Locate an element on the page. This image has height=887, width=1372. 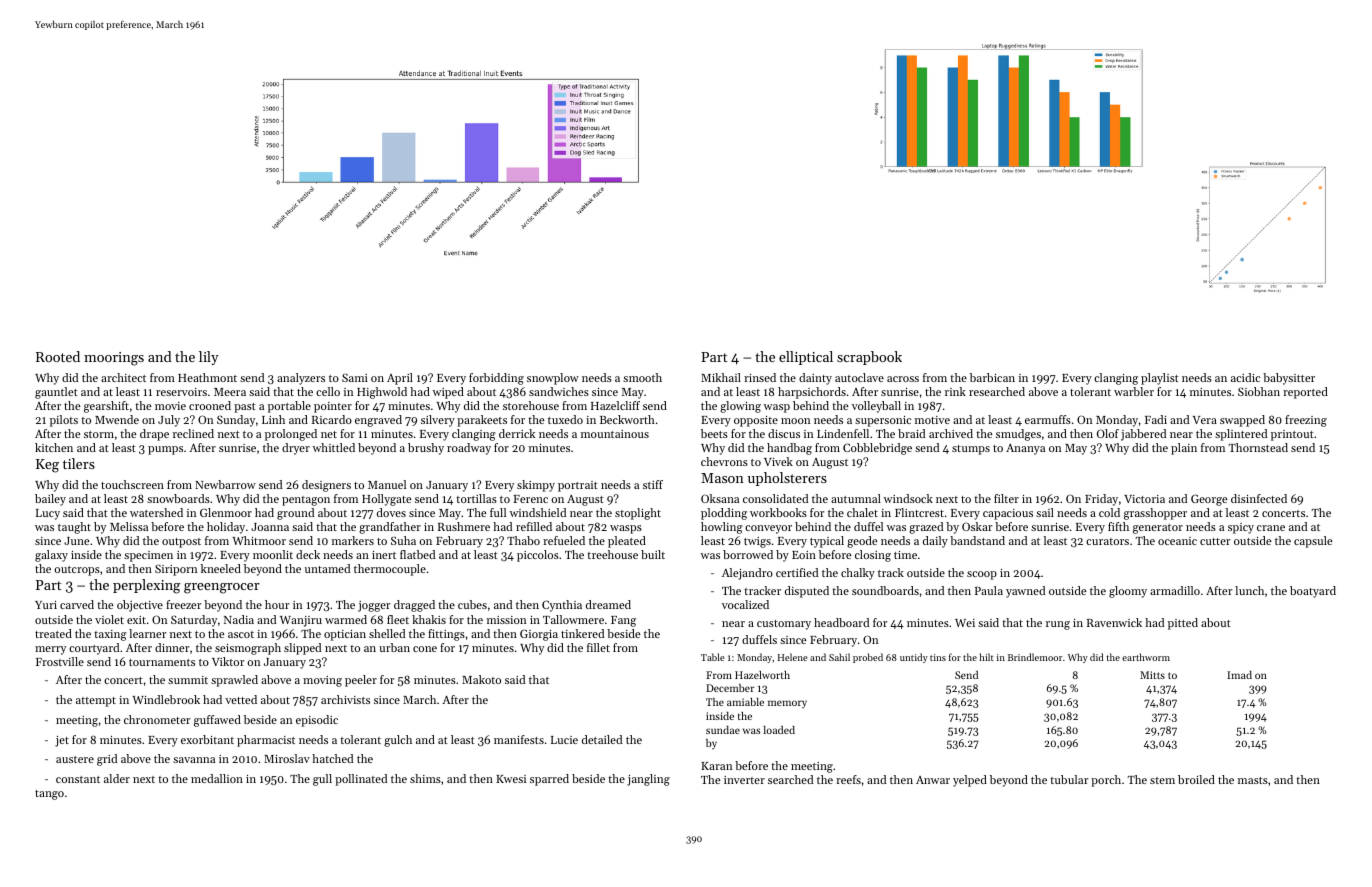
Lucy is located at coordinates (48, 514).
